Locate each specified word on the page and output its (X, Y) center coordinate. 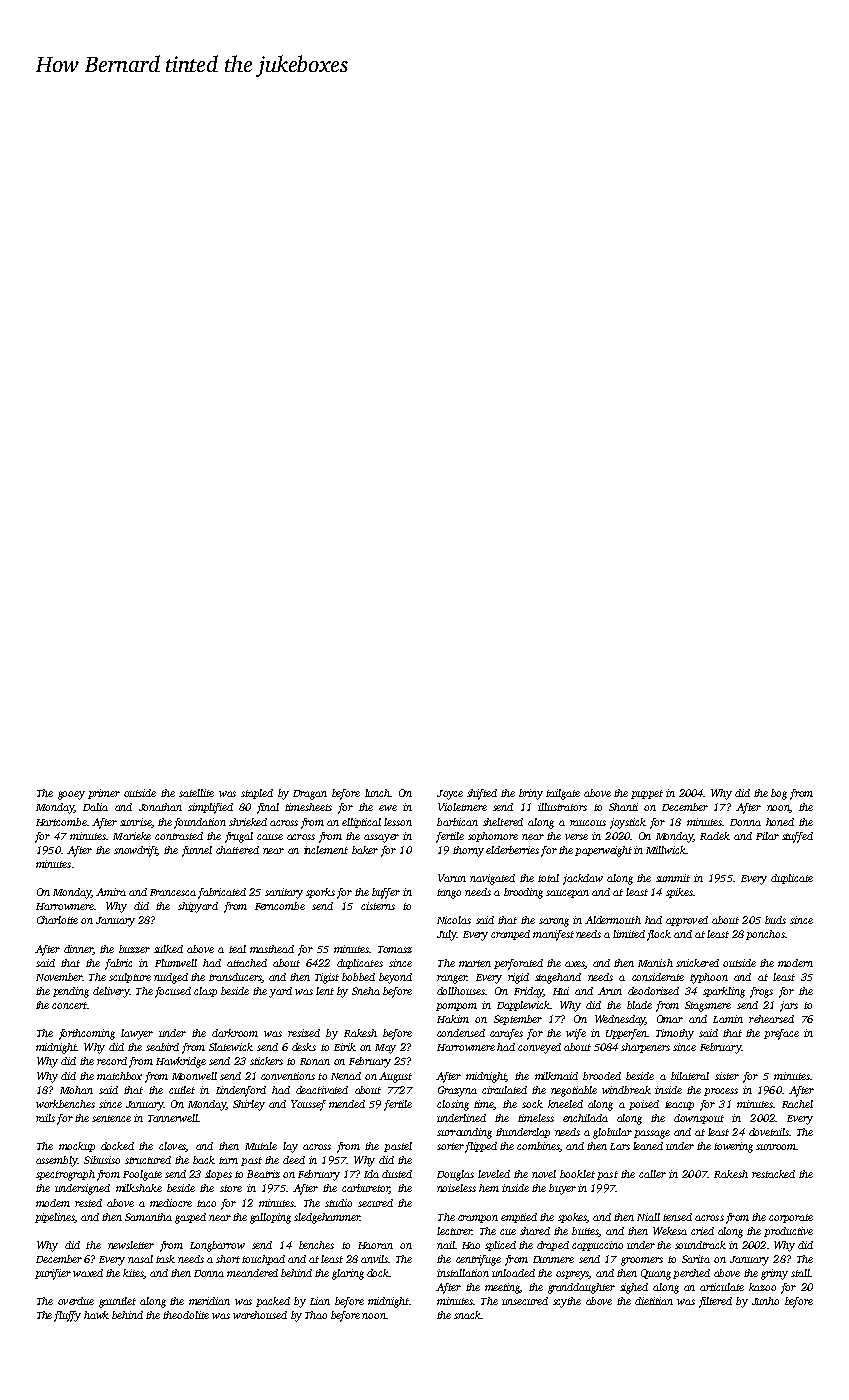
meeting (502, 1288)
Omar (670, 1019)
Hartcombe (61, 822)
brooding (523, 893)
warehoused (260, 1315)
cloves (172, 1147)
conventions (288, 1076)
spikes (679, 893)
